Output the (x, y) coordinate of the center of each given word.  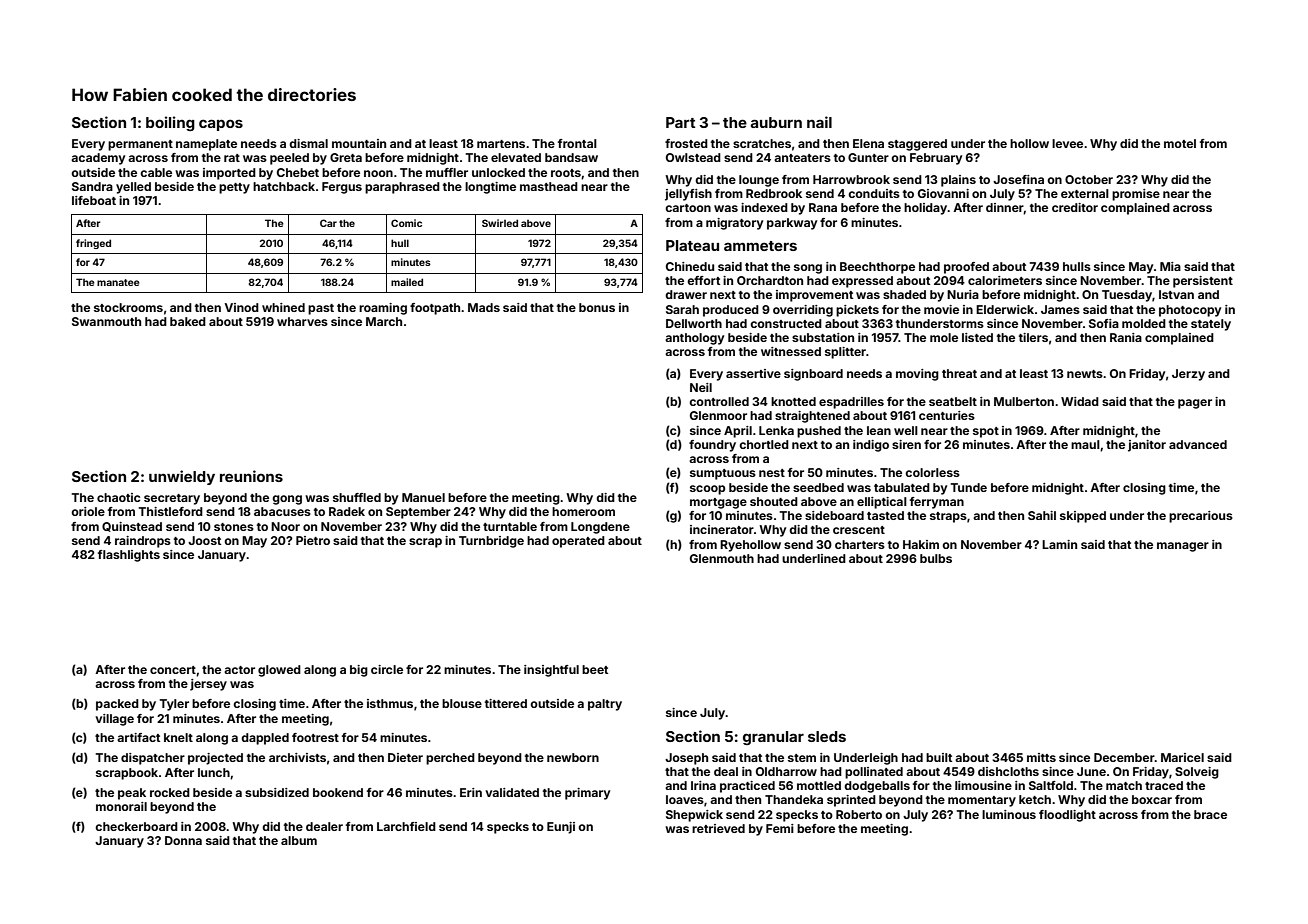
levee (1067, 143)
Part (680, 122)
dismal (308, 143)
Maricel (1182, 757)
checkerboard (136, 826)
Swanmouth (106, 321)
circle (387, 669)
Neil (701, 387)
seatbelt (953, 401)
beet (595, 669)
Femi (780, 828)
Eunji (561, 828)
